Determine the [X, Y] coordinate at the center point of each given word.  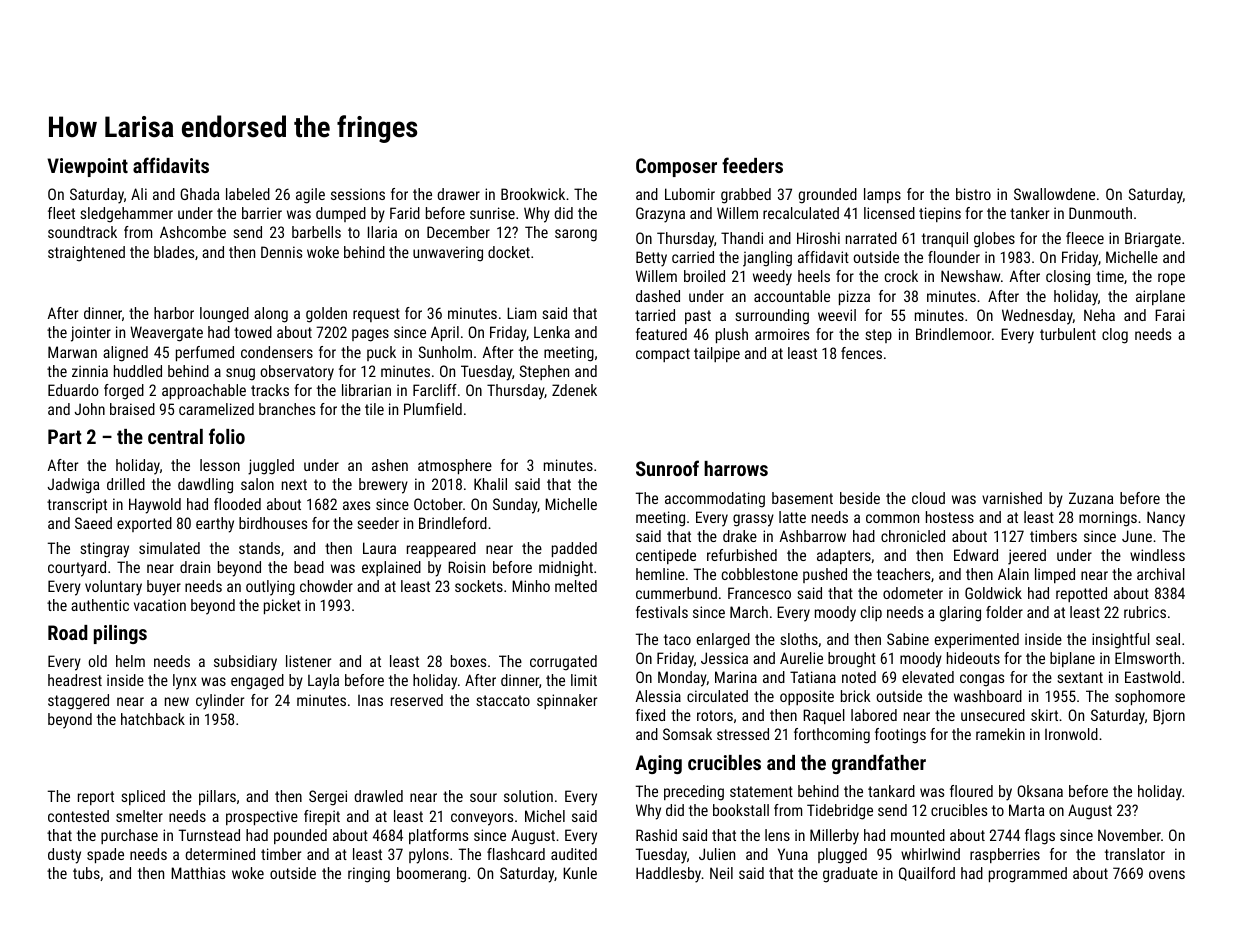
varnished [1012, 498]
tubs [86, 873]
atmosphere [455, 466]
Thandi [742, 238]
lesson [220, 465]
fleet [61, 213]
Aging [658, 764]
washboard [988, 696]
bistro [973, 194]
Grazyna [660, 215]
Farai [1170, 315]
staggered [78, 702]
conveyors [482, 819]
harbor [174, 313]
